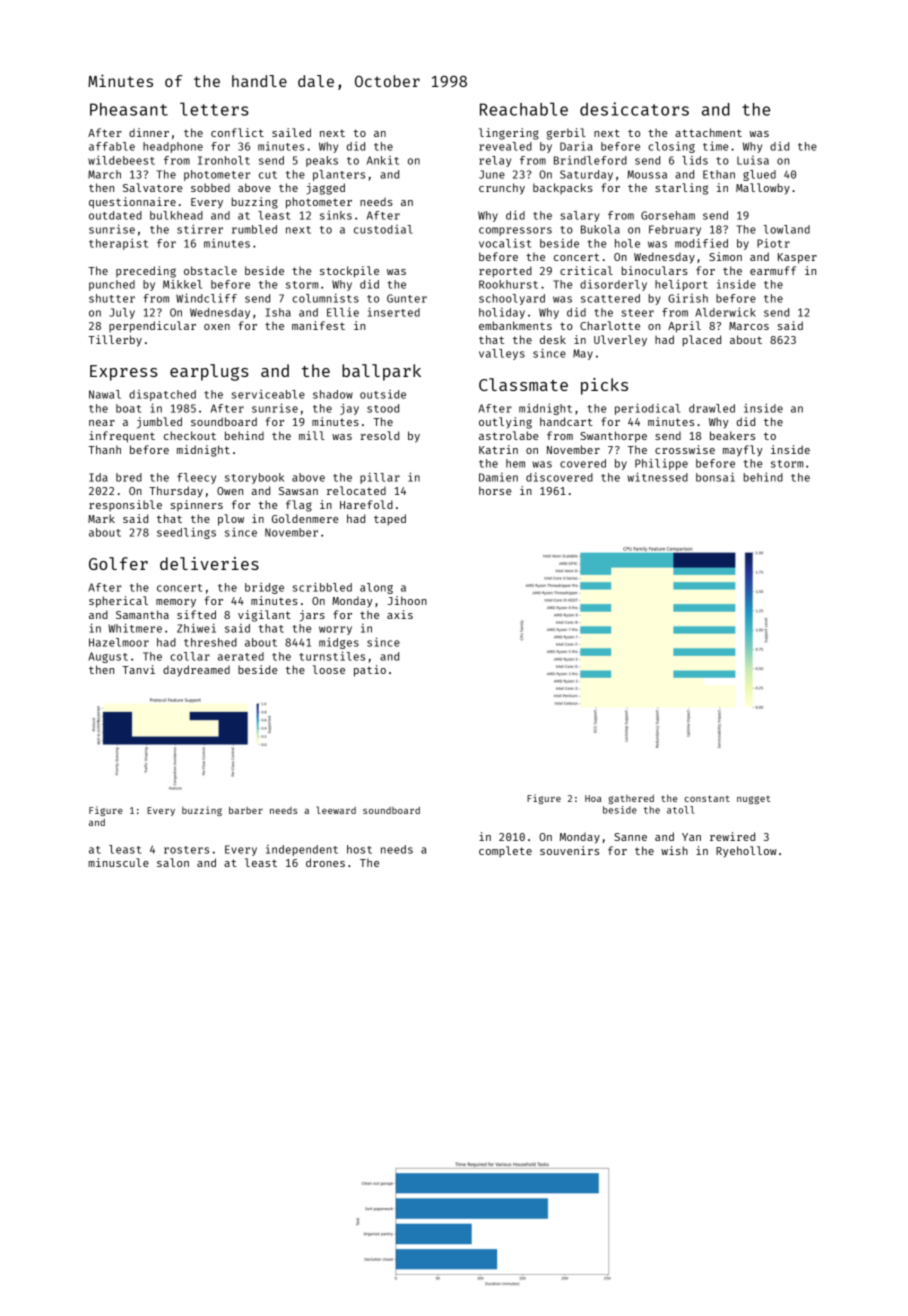  Describe the element at coordinates (118, 862) in the page. I see `minuscule` at that location.
